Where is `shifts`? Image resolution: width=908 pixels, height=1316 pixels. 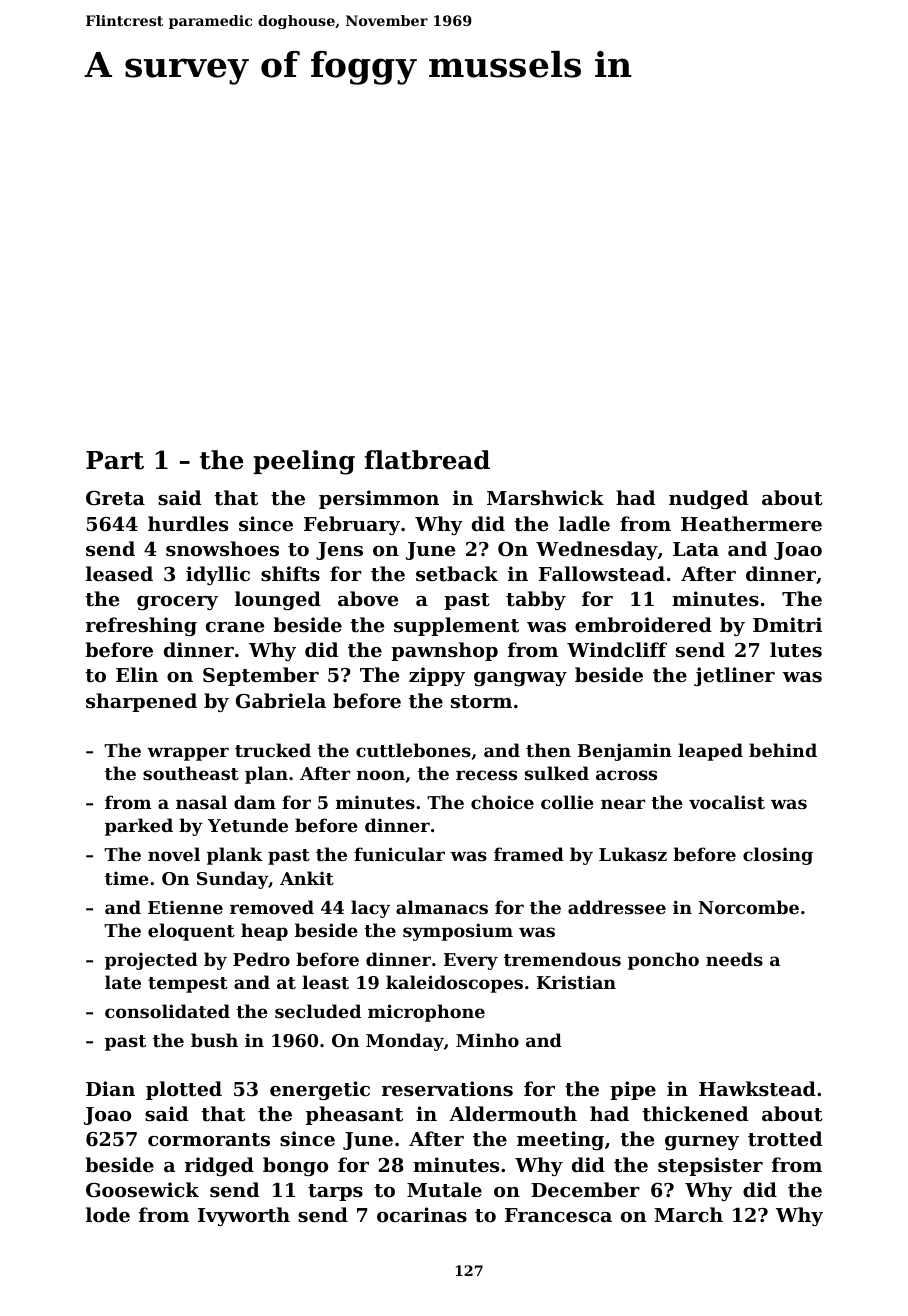 shifts is located at coordinates (290, 574).
